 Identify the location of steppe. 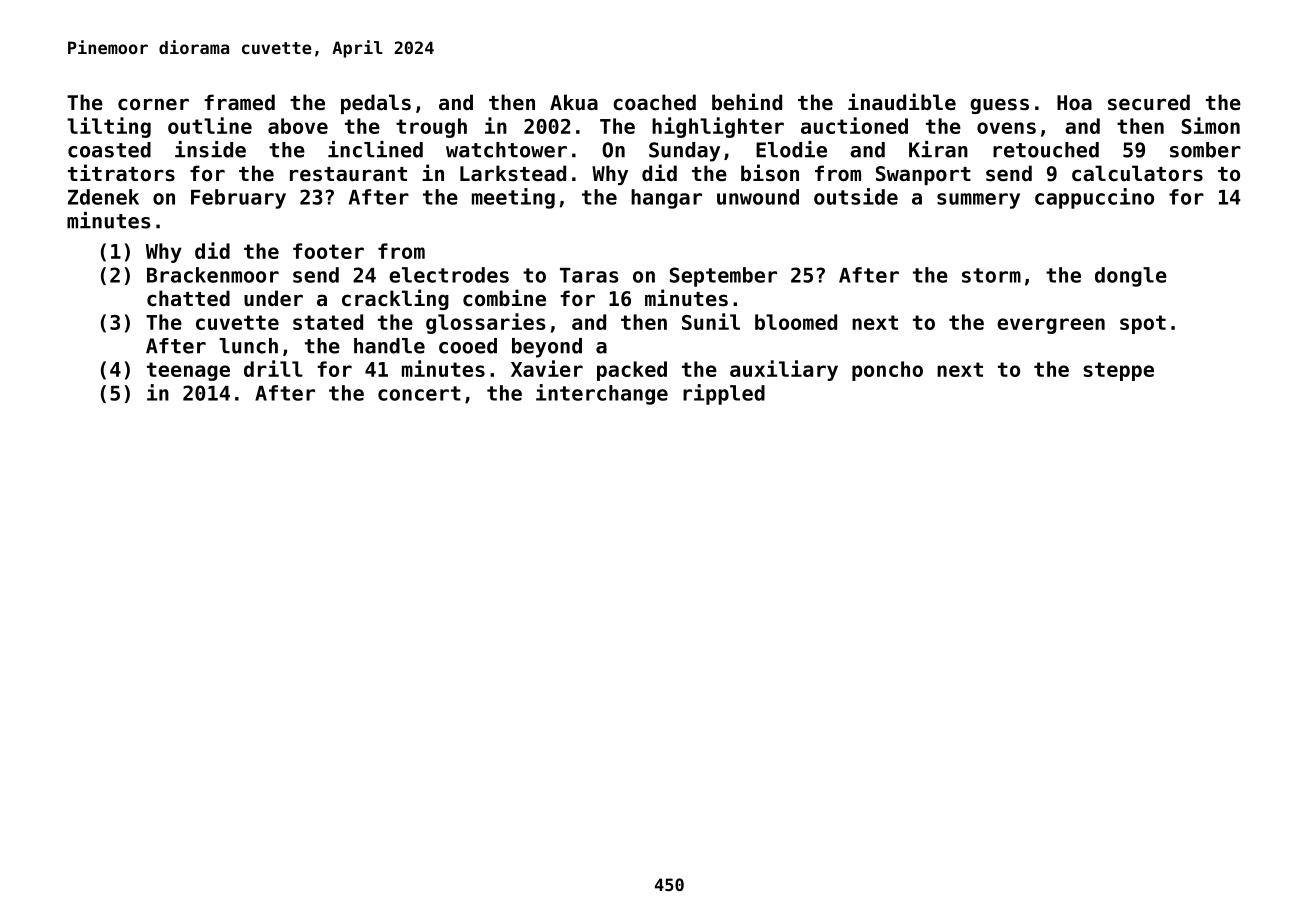
(1118, 371).
